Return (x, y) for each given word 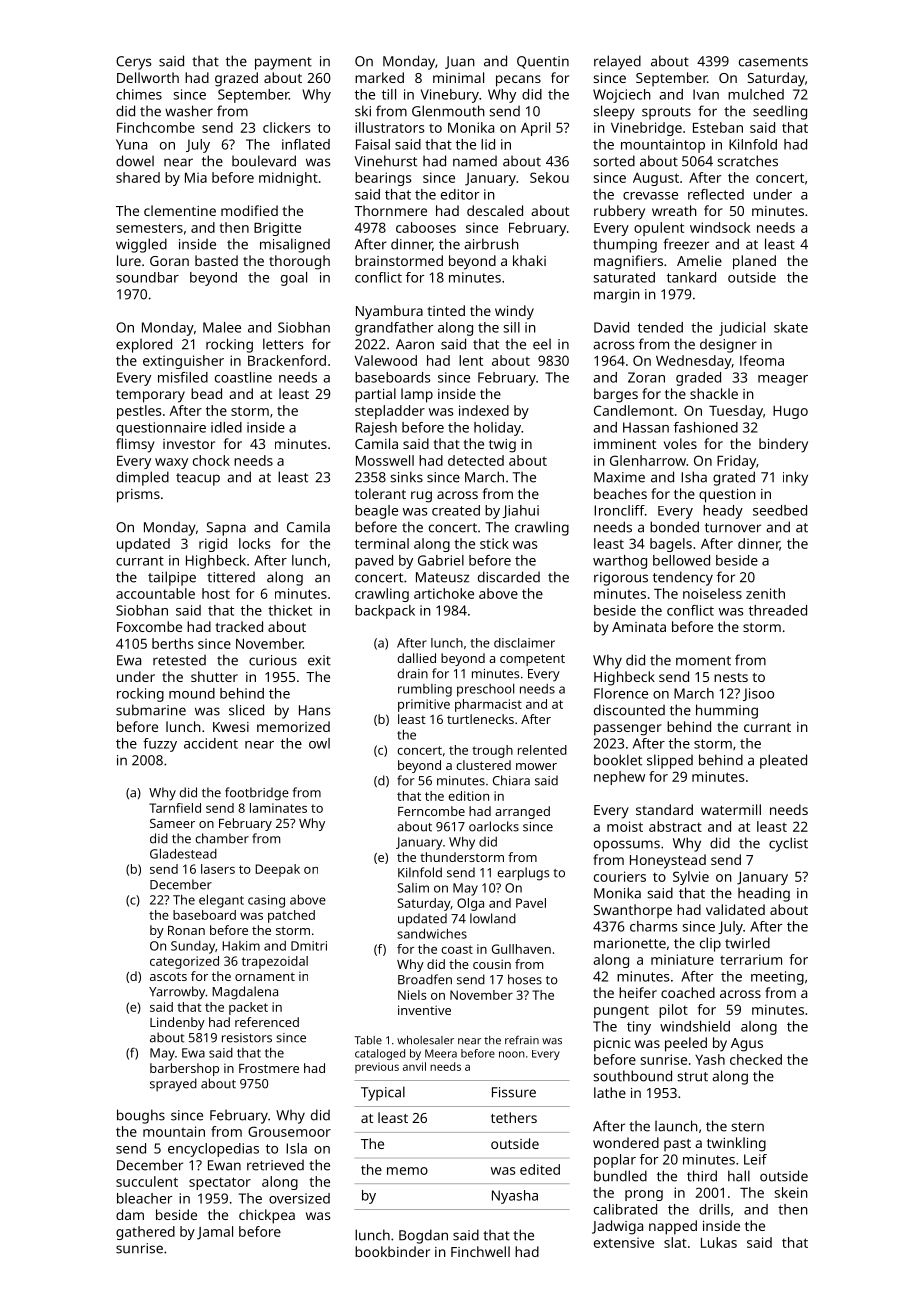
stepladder (390, 412)
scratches (747, 161)
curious (273, 660)
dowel (135, 161)
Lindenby (177, 1023)
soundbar (147, 277)
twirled (747, 943)
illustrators (390, 127)
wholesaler (425, 1040)
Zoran (646, 377)
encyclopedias (213, 1150)
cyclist (788, 844)
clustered (483, 765)
